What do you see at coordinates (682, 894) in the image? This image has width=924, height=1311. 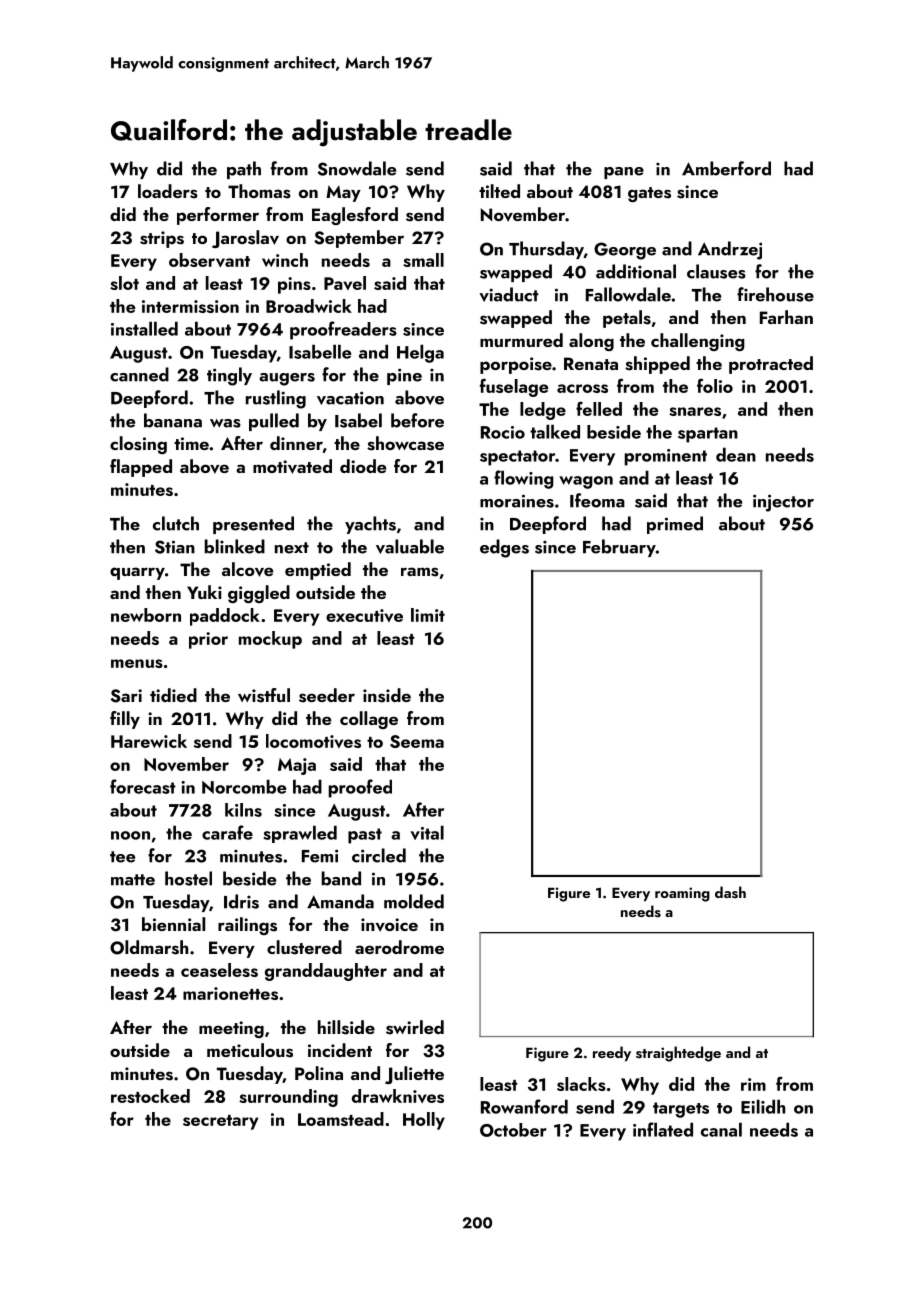 I see `roaming` at bounding box center [682, 894].
